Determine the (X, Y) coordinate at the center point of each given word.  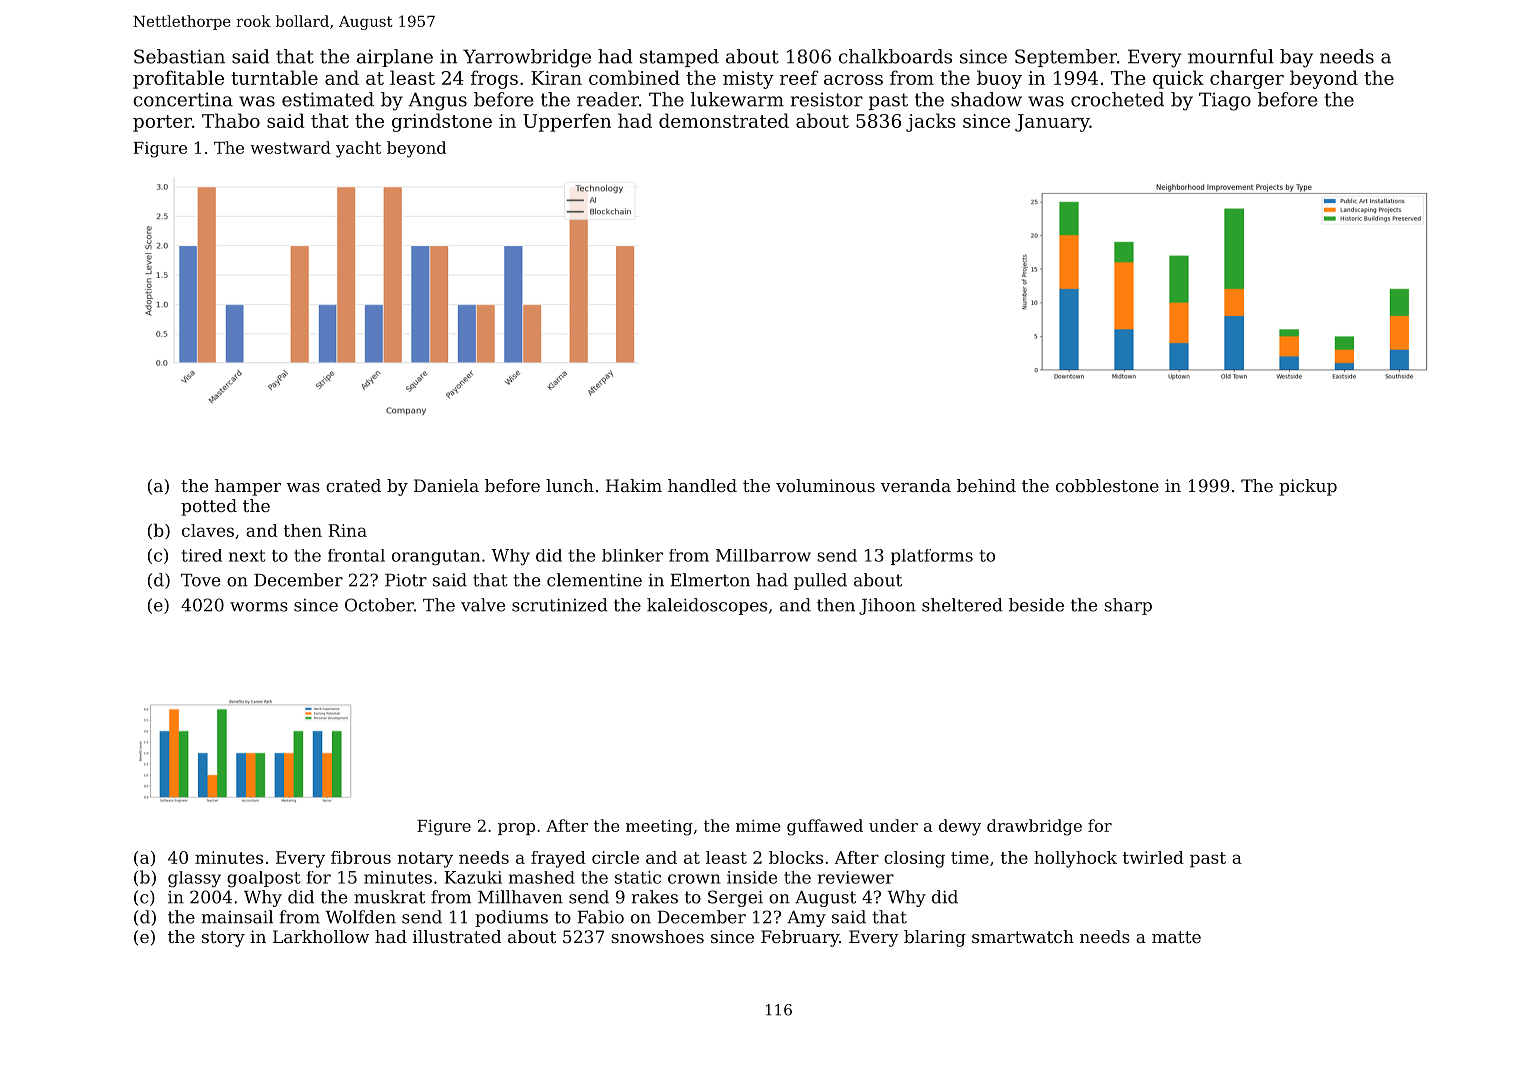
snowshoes (657, 936)
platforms (932, 557)
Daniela (446, 485)
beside (1036, 605)
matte (1176, 937)
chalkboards (895, 56)
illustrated (457, 936)
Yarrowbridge (527, 58)
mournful (1231, 56)
